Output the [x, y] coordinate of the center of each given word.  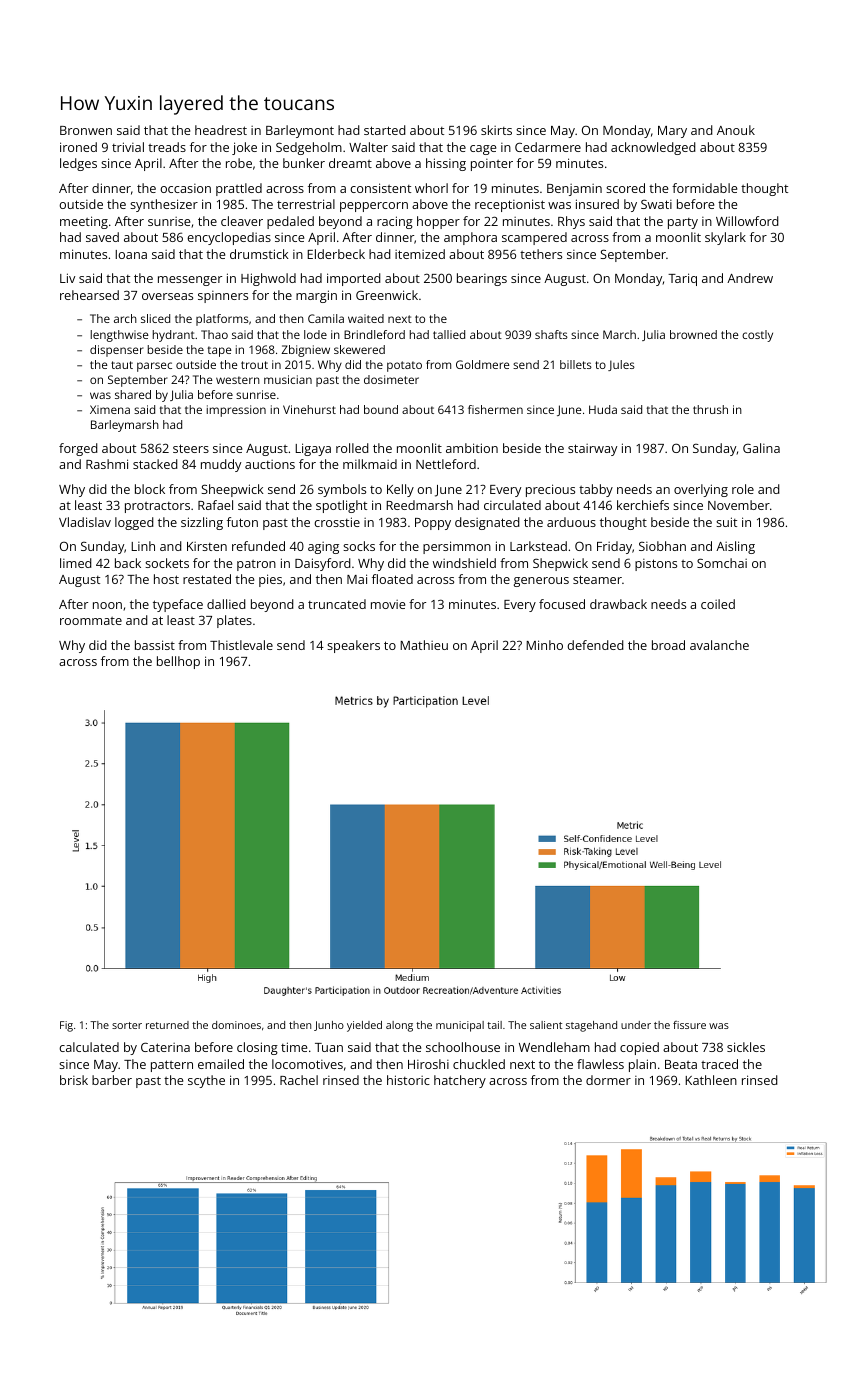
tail [494, 1025]
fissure [689, 1025]
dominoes [236, 1025]
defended [595, 645]
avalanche [719, 645]
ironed [78, 147]
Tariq [682, 279]
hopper [438, 222]
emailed [221, 1064]
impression [236, 411]
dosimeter [391, 379]
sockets [167, 563]
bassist [155, 645]
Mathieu [424, 645]
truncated [337, 604]
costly [757, 336]
